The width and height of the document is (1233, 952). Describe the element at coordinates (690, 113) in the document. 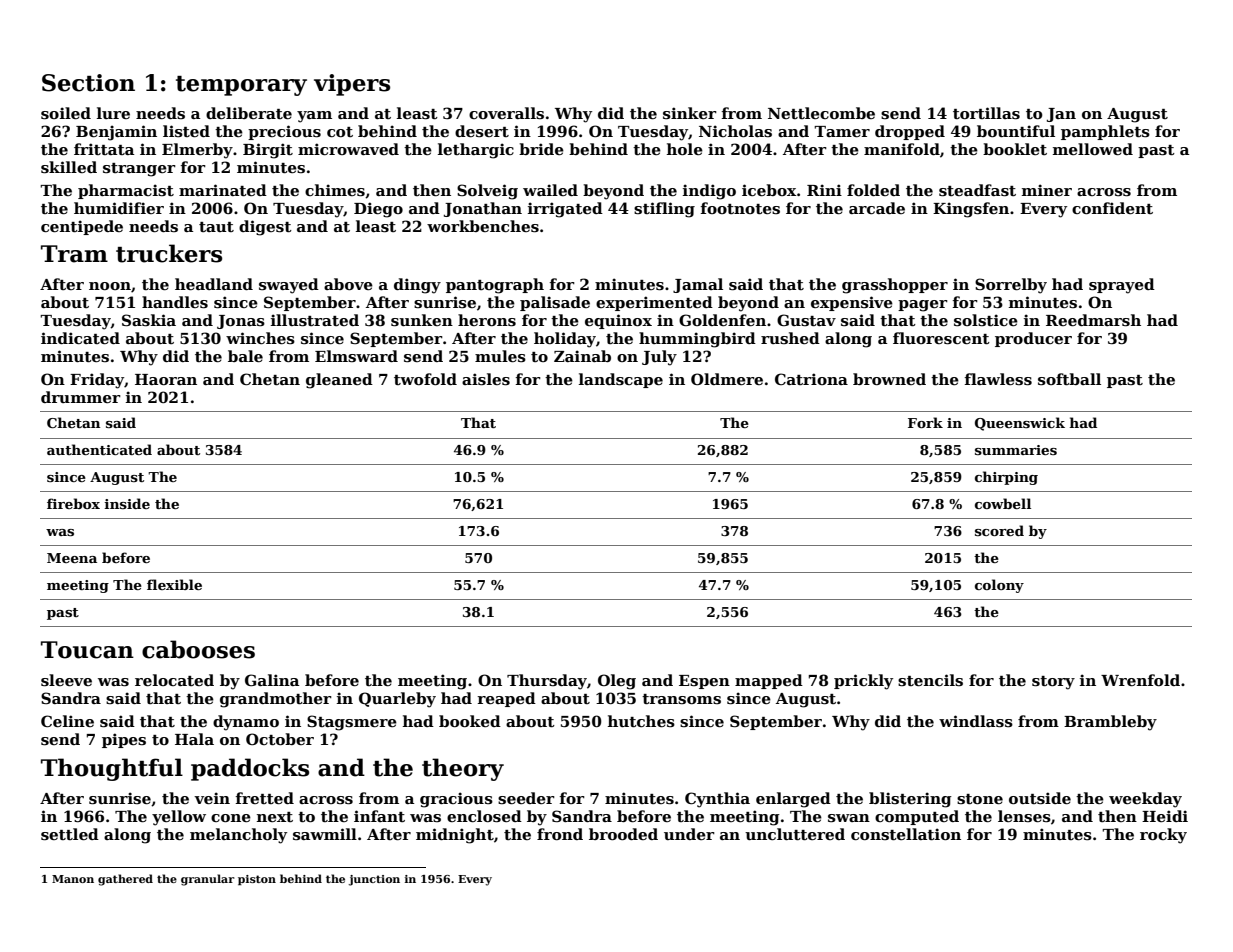

I see `sinker` at that location.
